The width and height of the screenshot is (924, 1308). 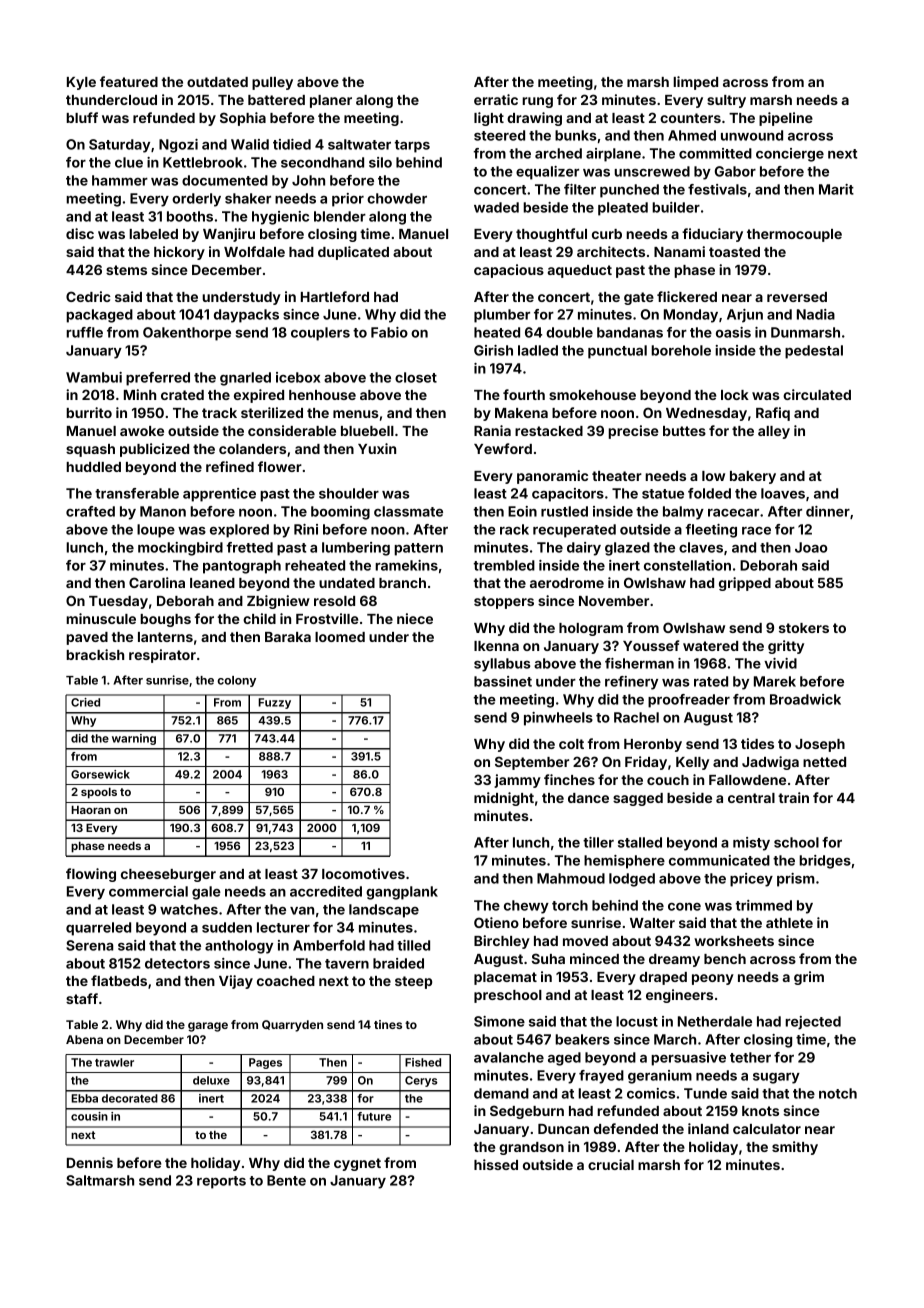 I want to click on limped, so click(x=695, y=83).
